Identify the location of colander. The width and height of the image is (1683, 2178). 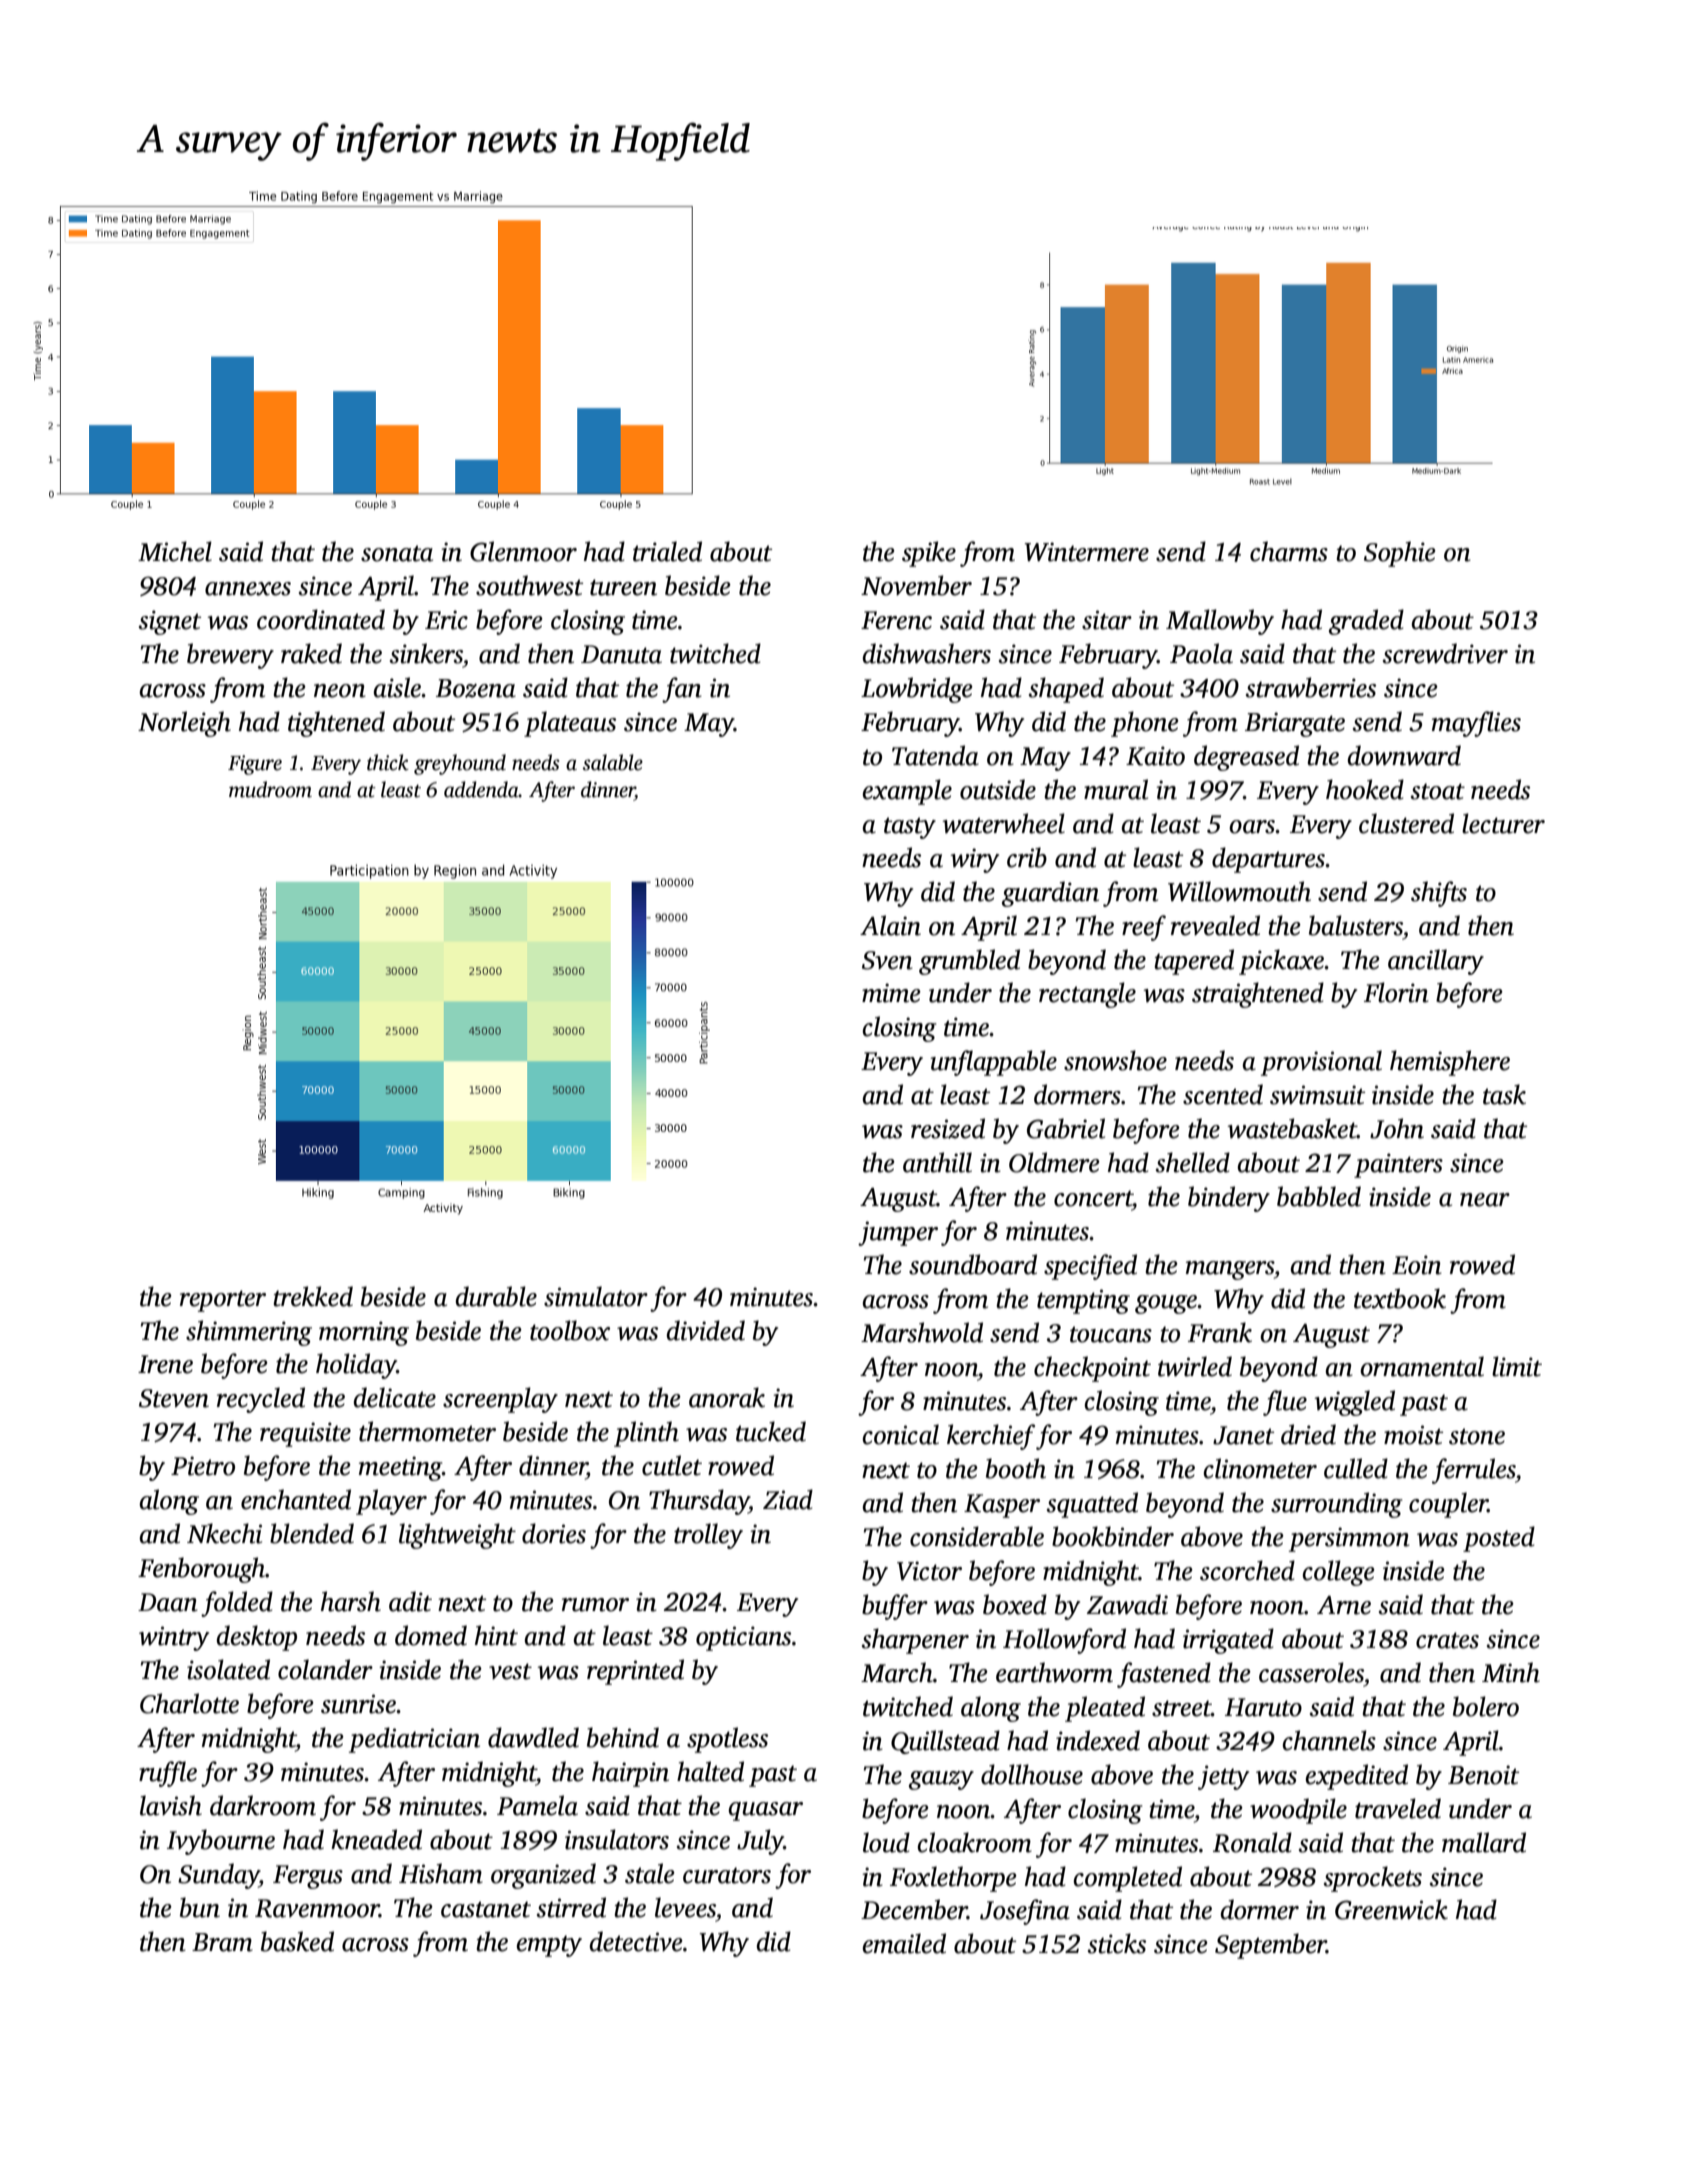
(325, 1669).
